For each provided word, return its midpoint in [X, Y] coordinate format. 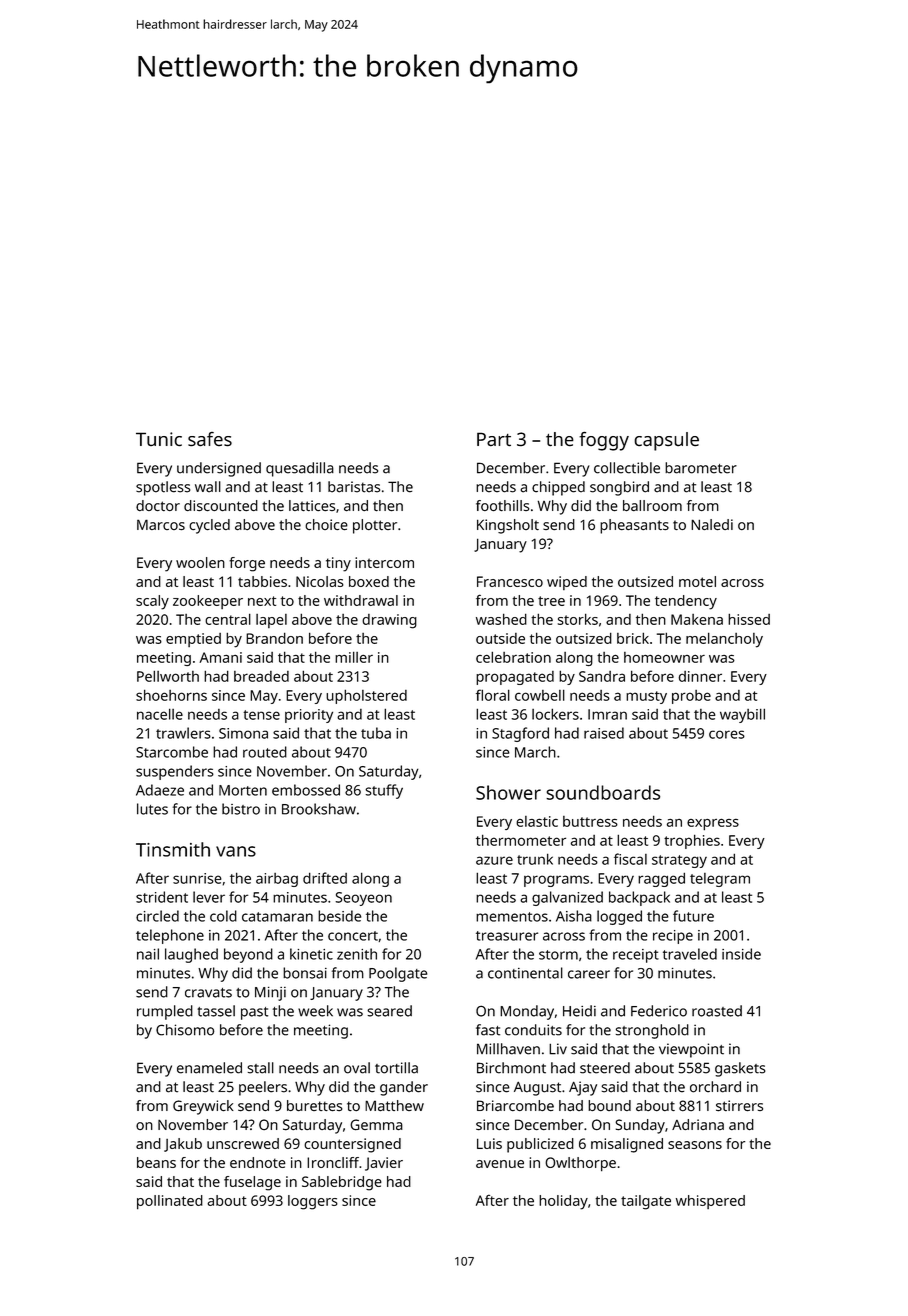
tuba [376, 733]
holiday [563, 1202]
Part [494, 439]
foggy [604, 441]
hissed [749, 619]
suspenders [175, 772]
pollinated [170, 1202]
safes [210, 439]
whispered [710, 1202]
